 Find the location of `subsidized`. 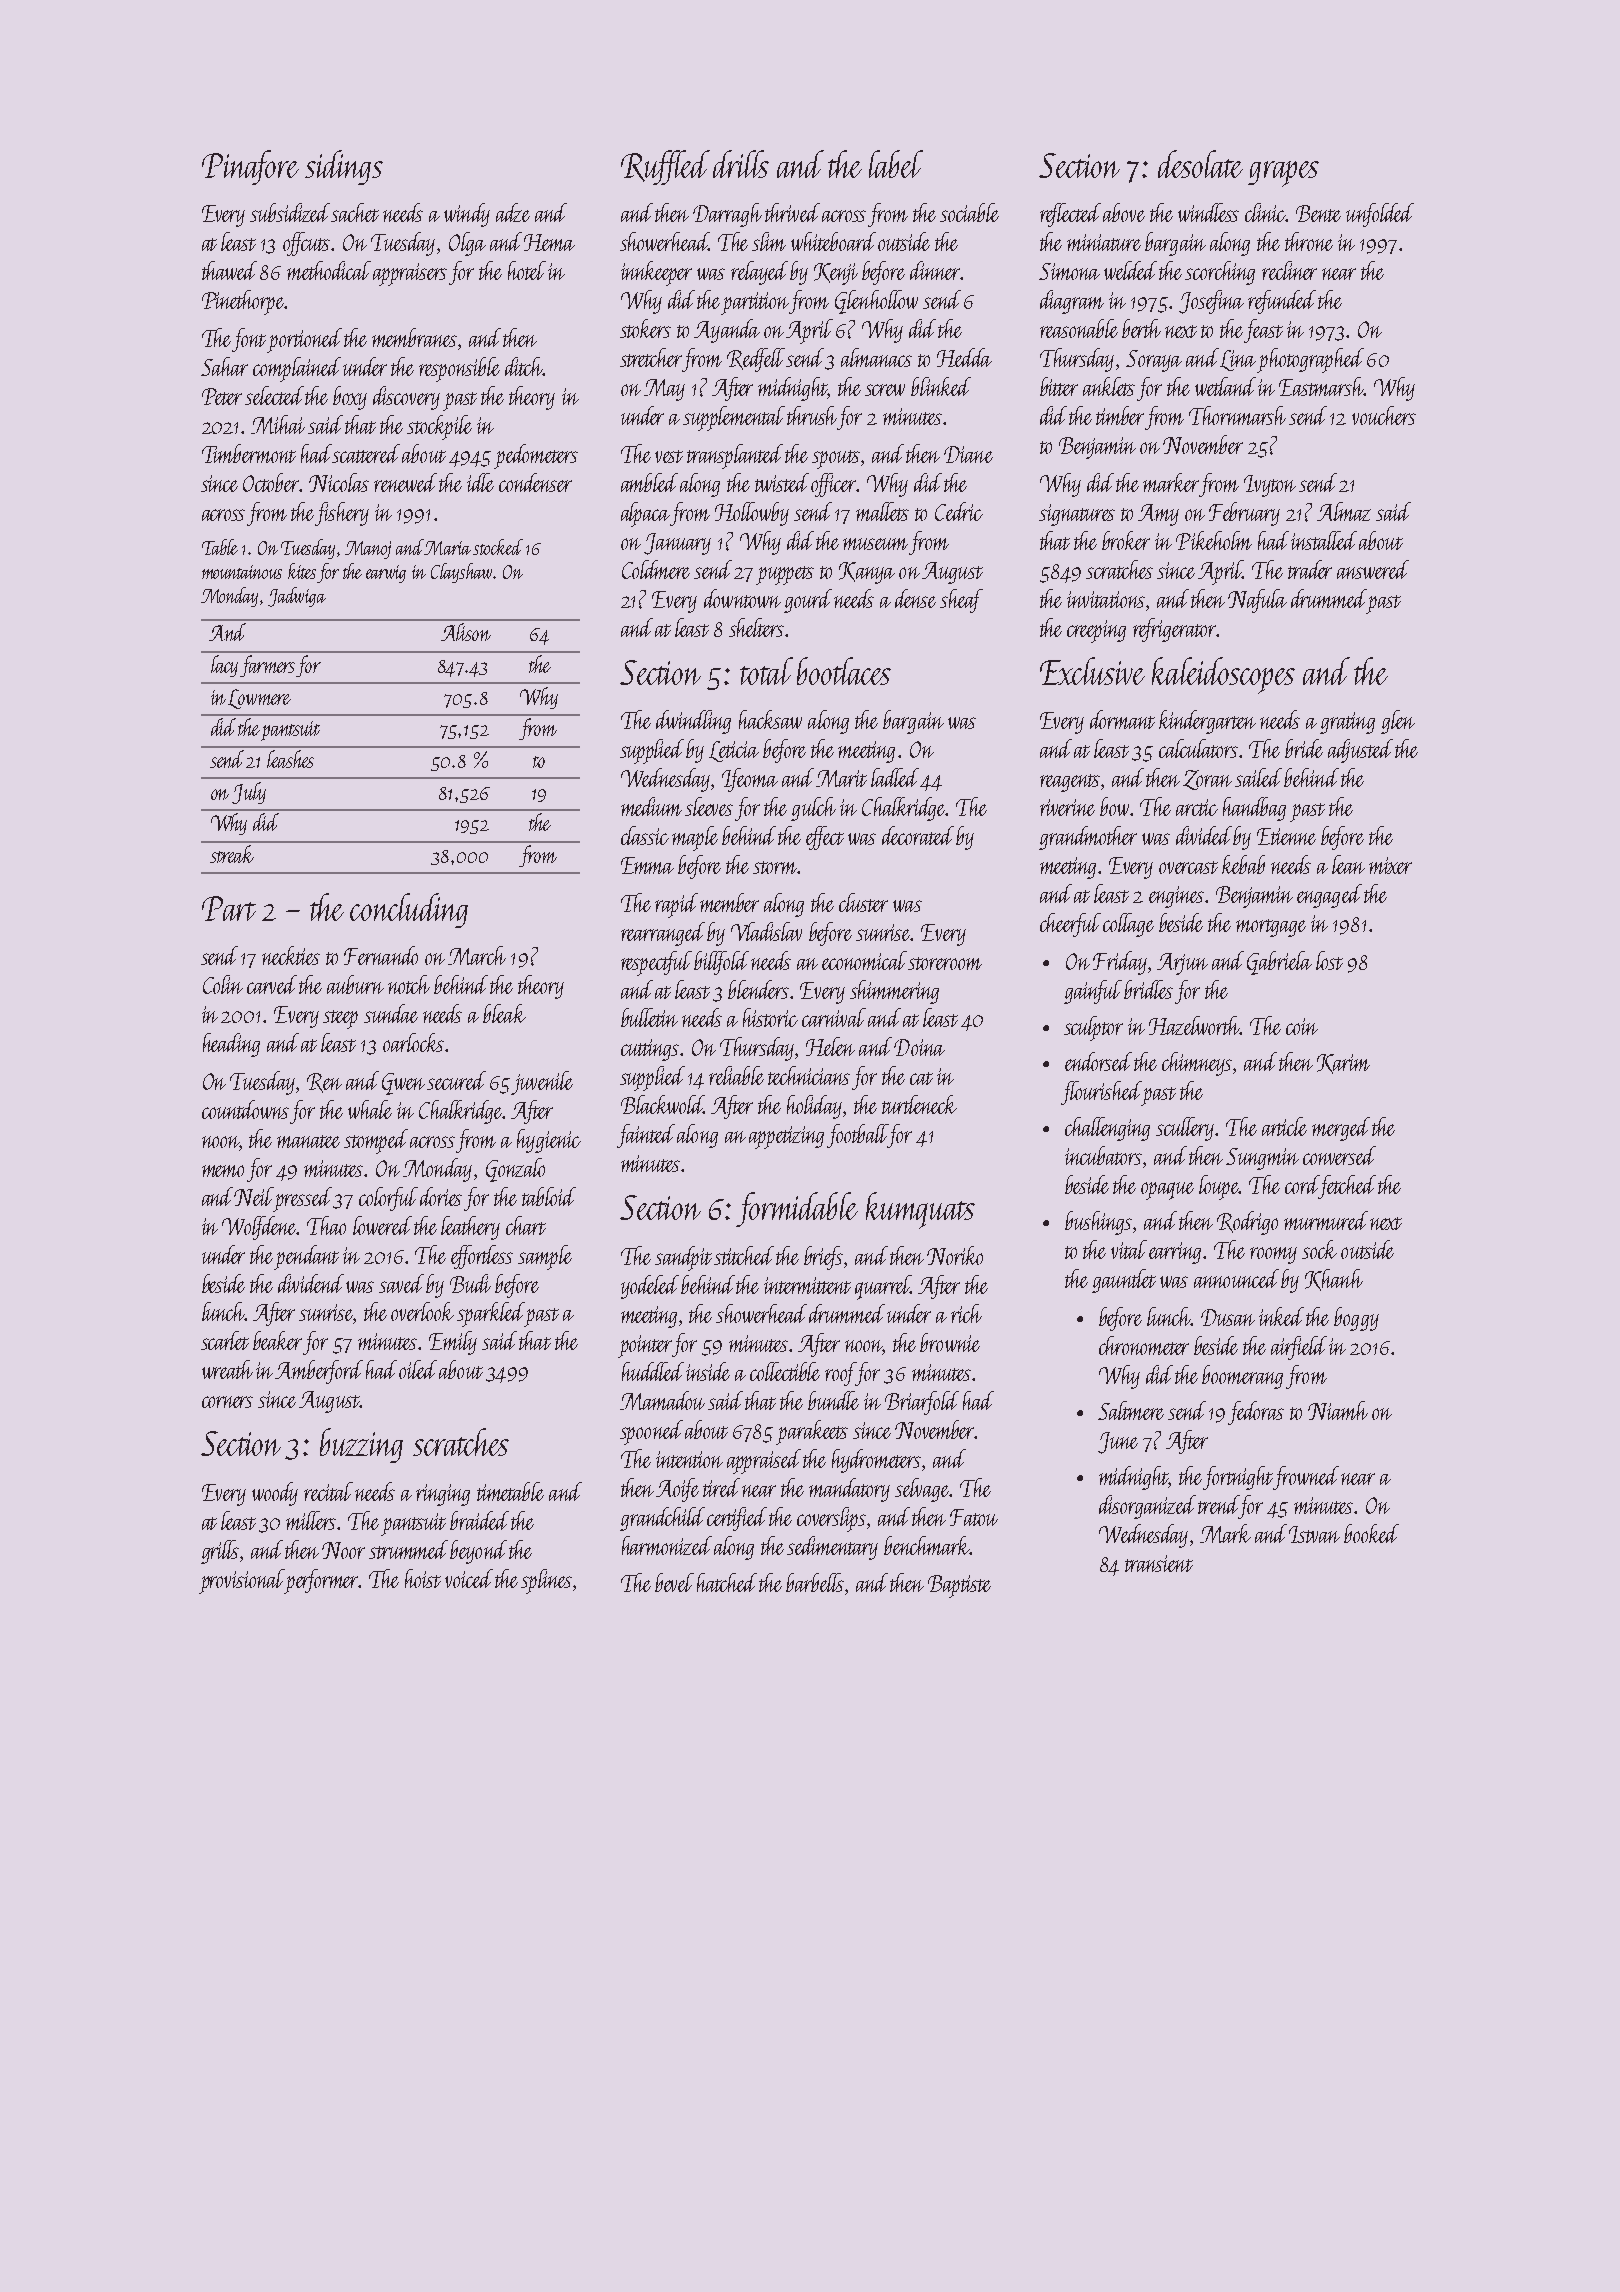

subsidized is located at coordinates (291, 212).
